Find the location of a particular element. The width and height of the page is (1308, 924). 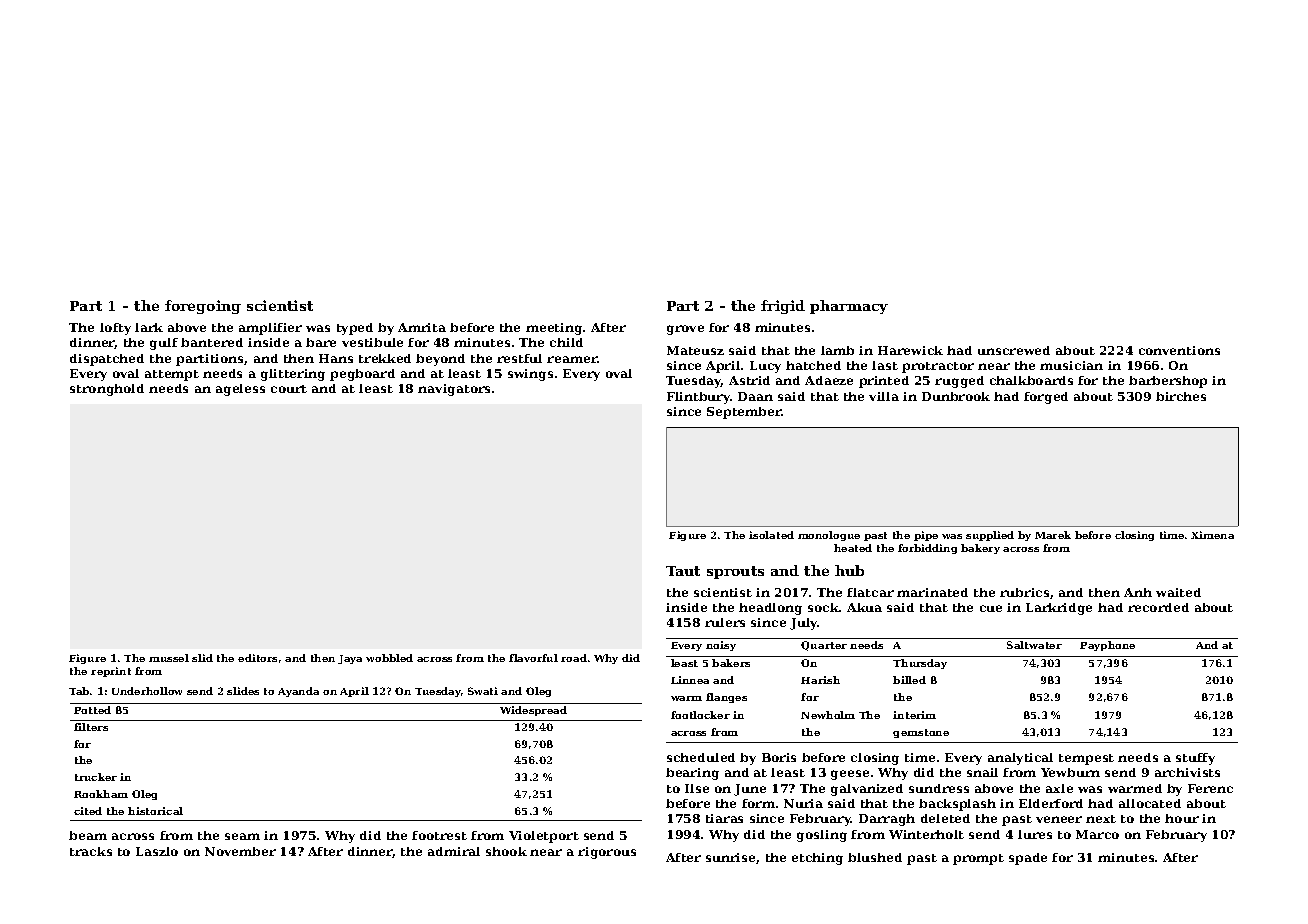

foregoing is located at coordinates (203, 307).
